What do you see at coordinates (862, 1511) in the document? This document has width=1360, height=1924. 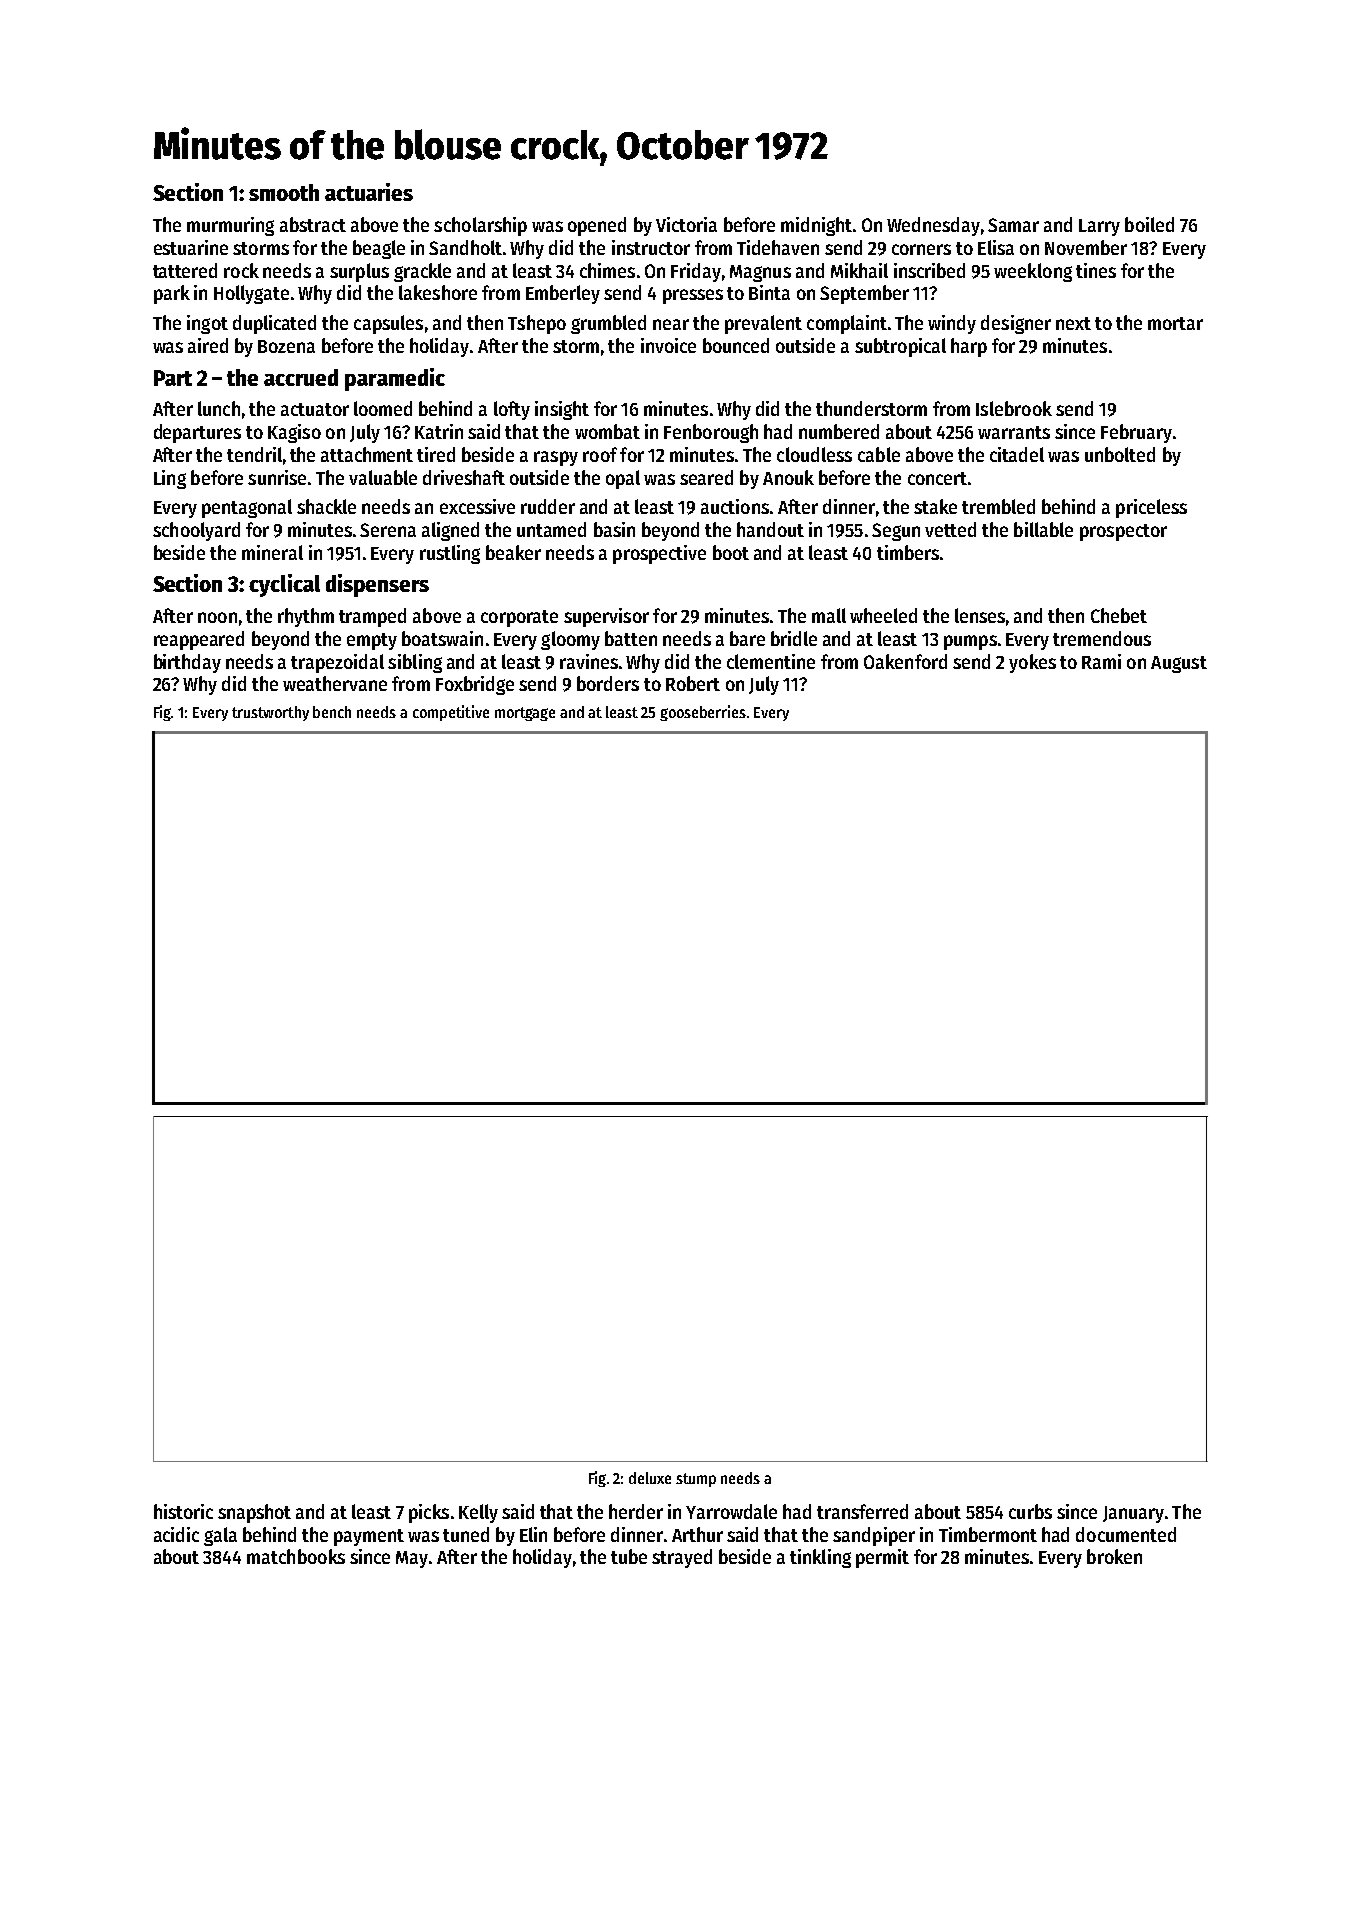 I see `transferred` at bounding box center [862, 1511].
